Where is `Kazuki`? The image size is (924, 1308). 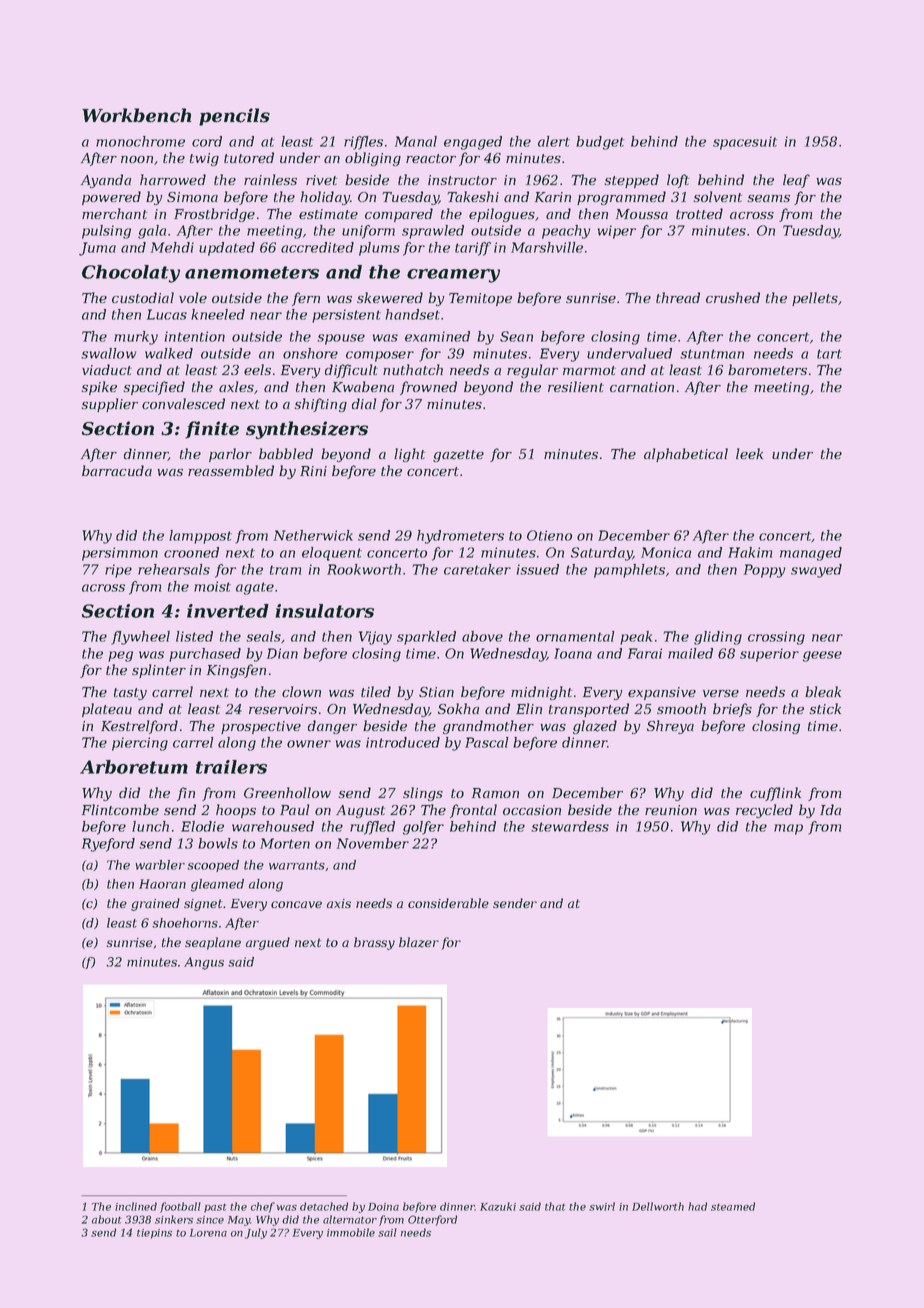
Kazuki is located at coordinates (498, 1206).
